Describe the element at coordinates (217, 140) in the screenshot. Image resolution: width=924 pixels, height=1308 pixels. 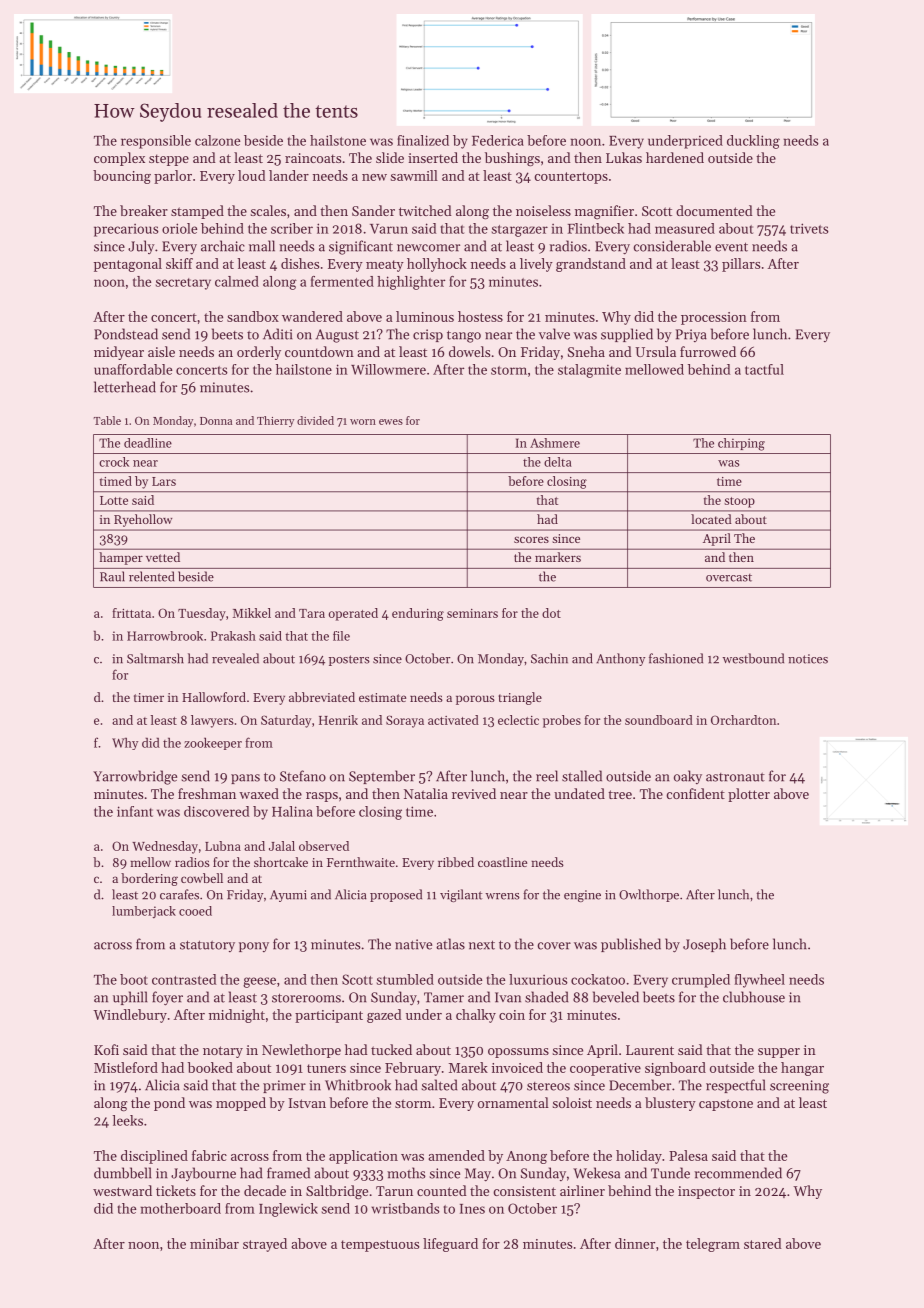
I see `calzone` at that location.
